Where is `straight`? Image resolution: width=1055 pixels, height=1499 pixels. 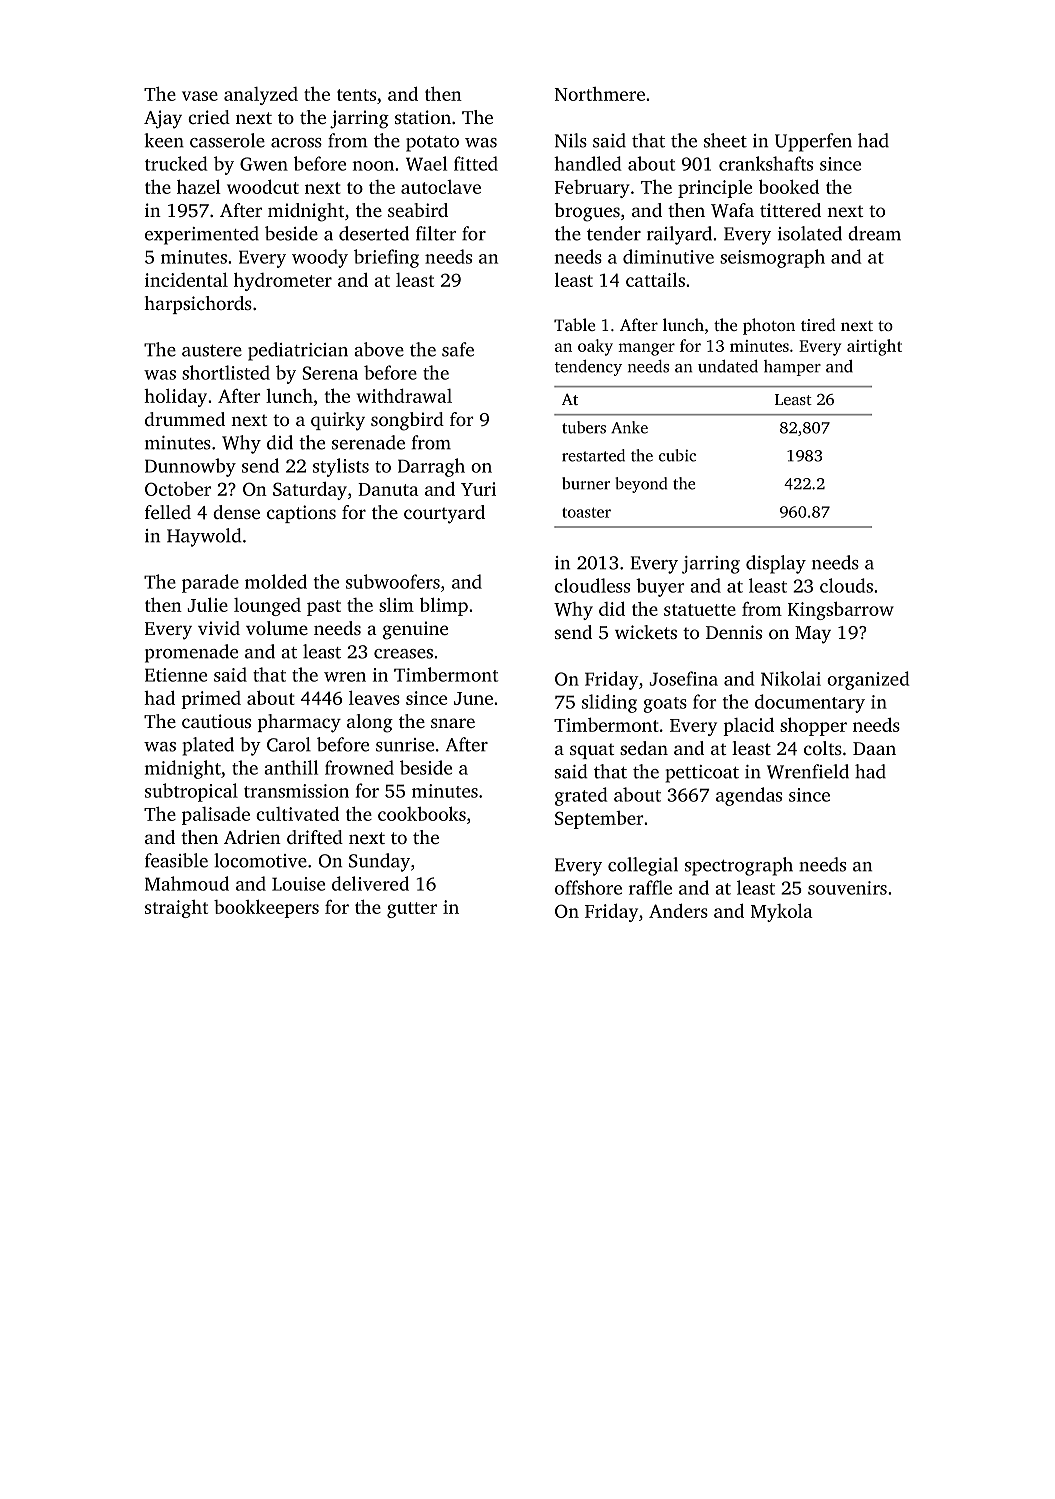
straight is located at coordinates (176, 909).
